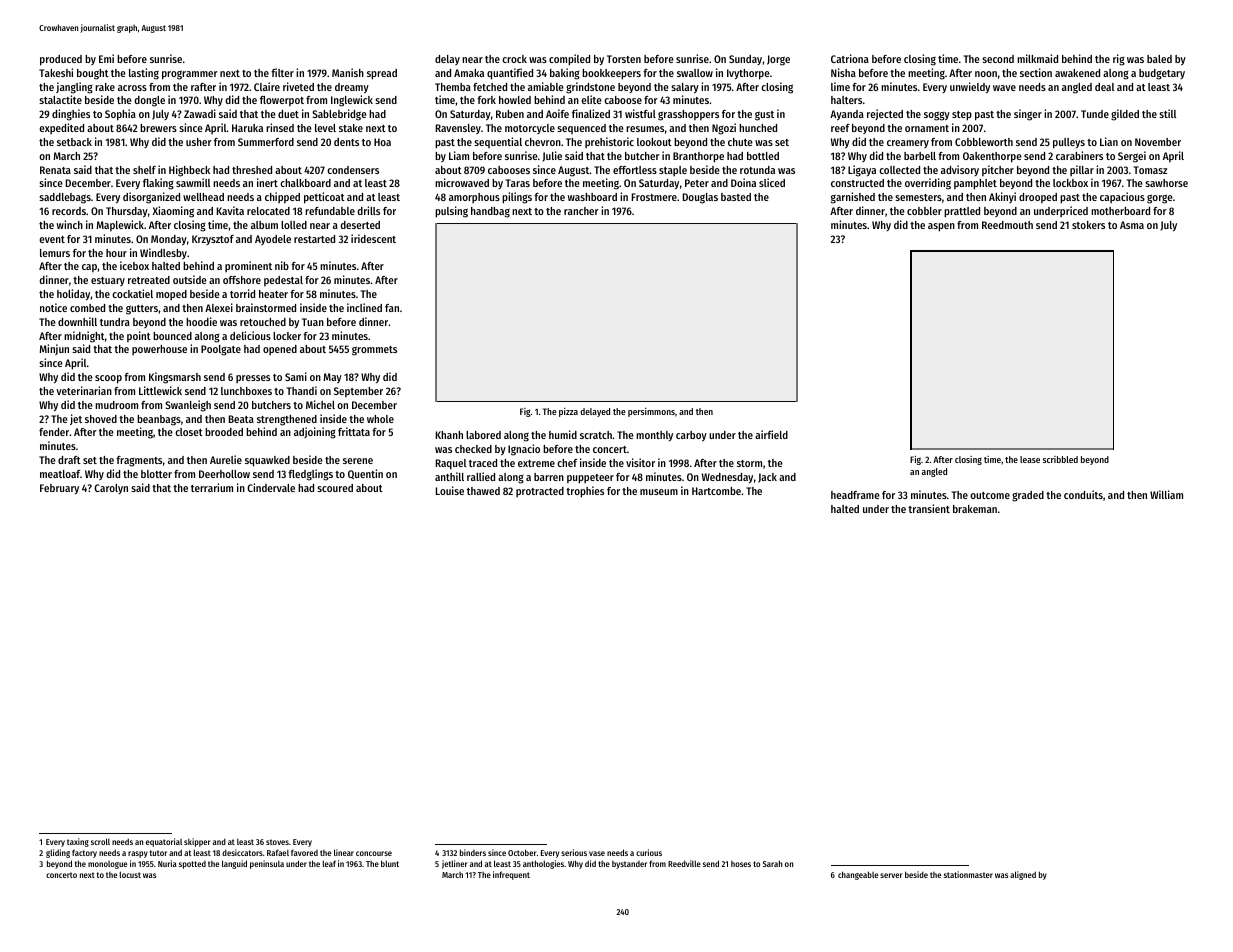 Image resolution: width=1233 pixels, height=952 pixels. Describe the element at coordinates (941, 227) in the screenshot. I see `aspen` at that location.
